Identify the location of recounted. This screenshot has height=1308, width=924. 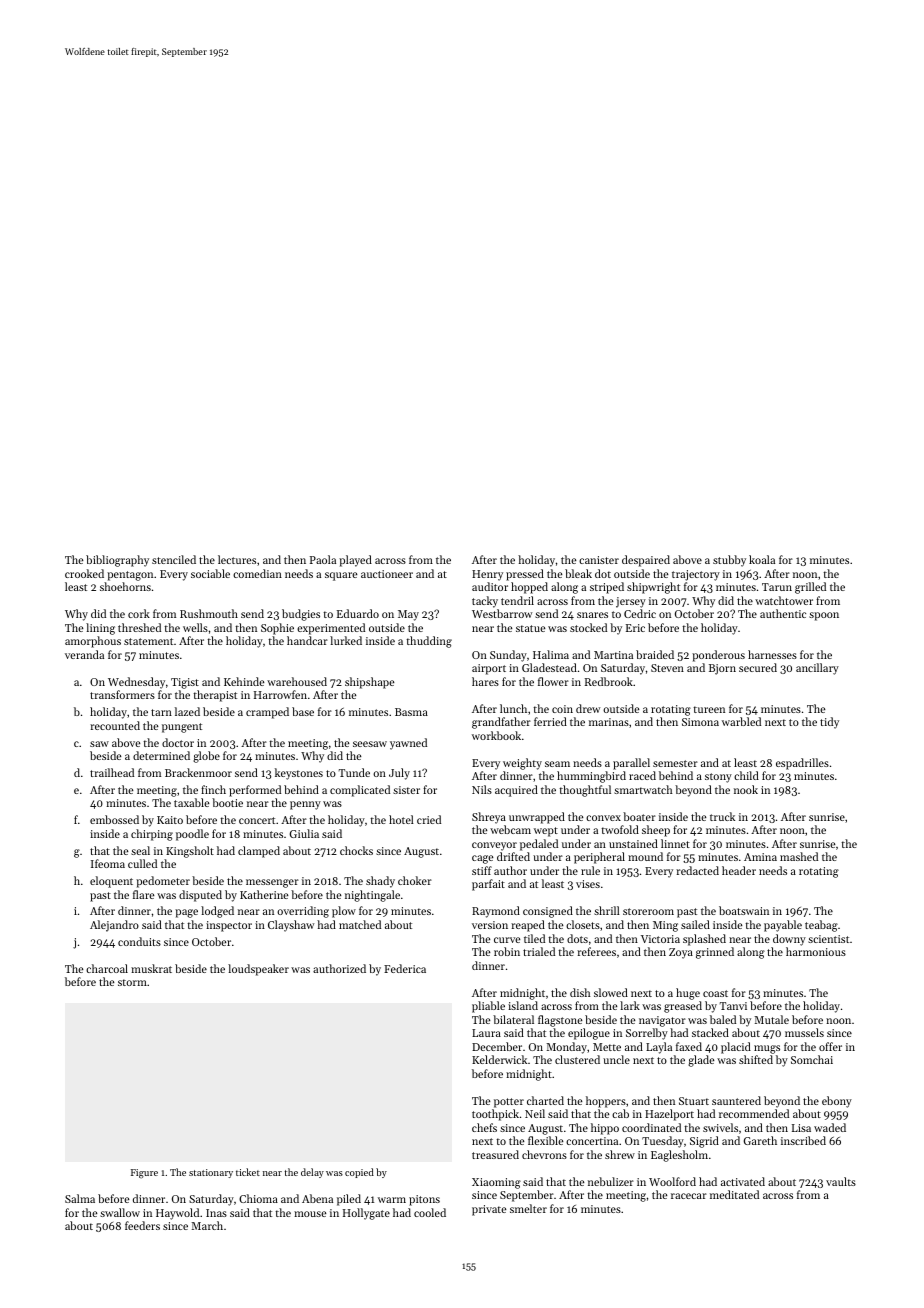
(115, 725).
